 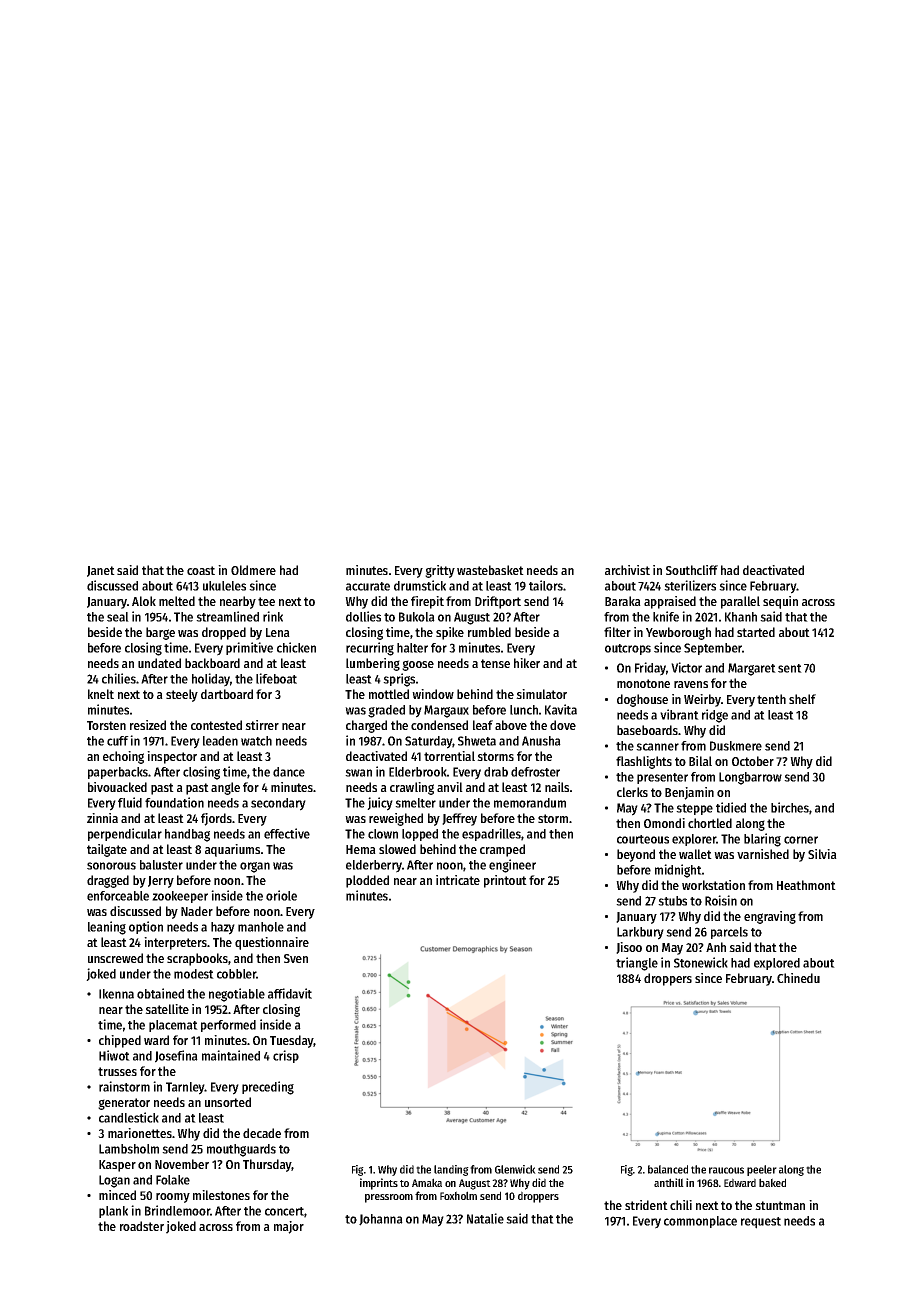 What do you see at coordinates (750, 778) in the image?
I see `Longbarrow` at bounding box center [750, 778].
